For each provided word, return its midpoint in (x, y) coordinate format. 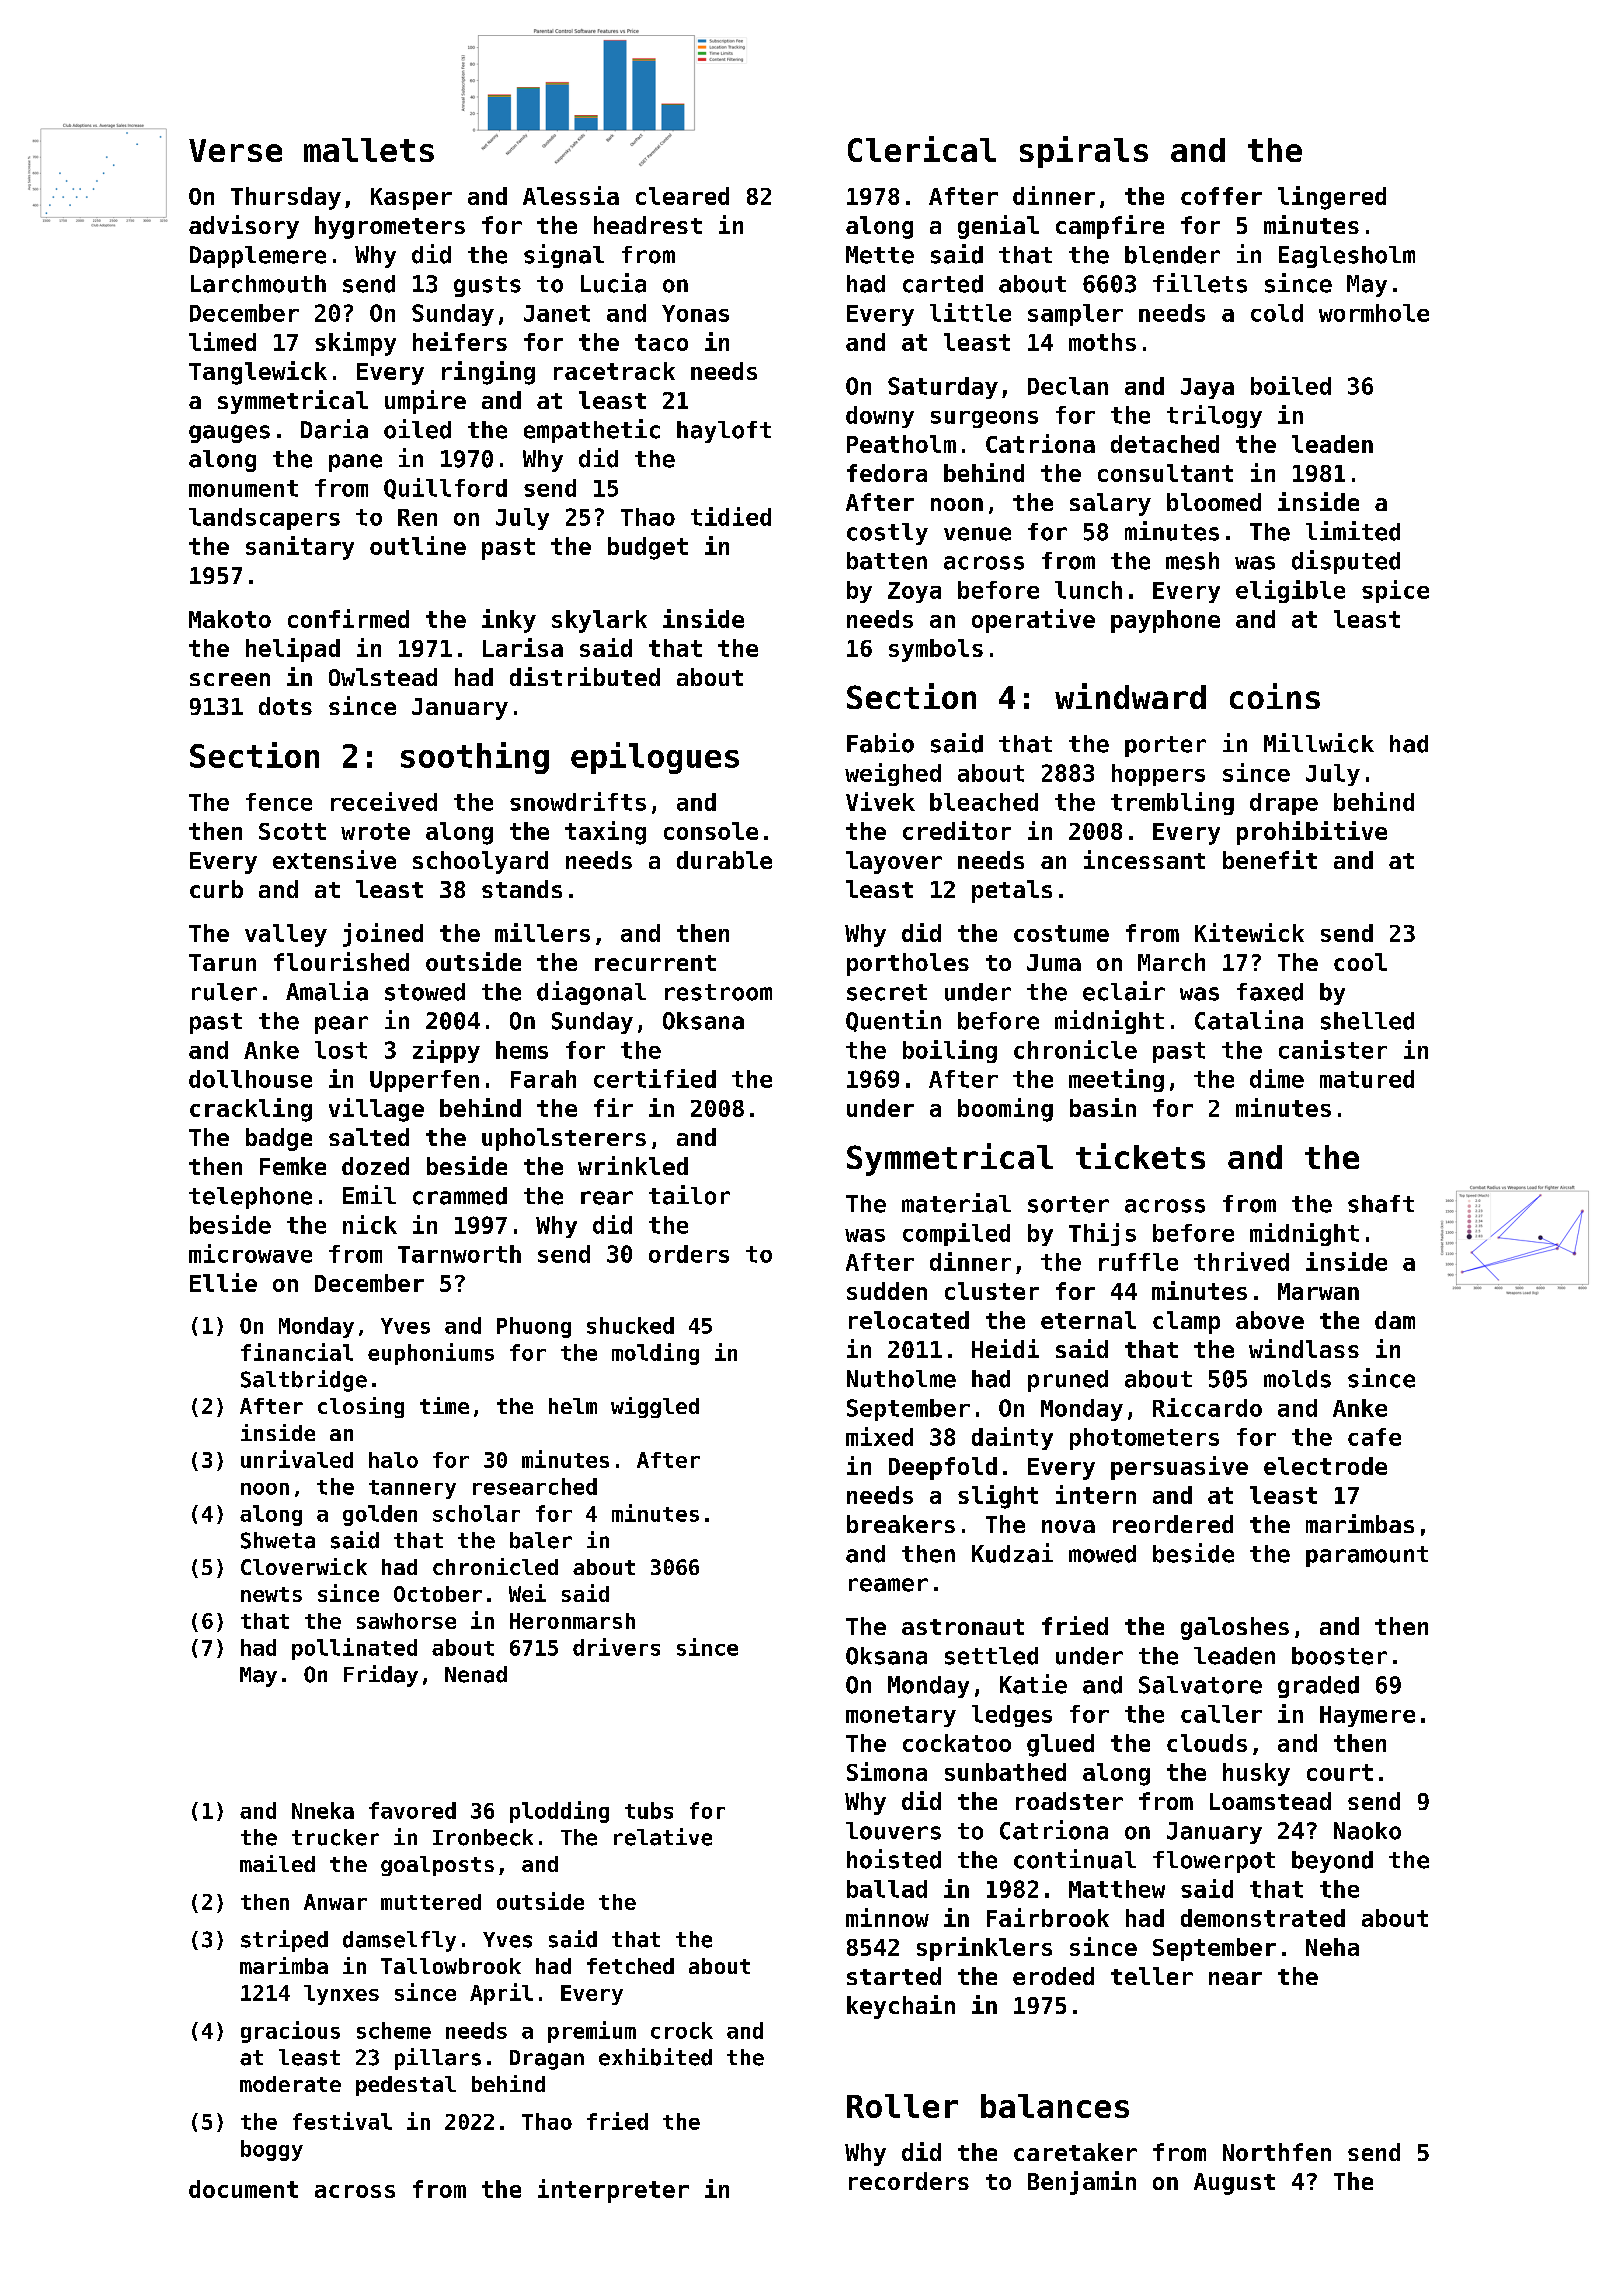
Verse (235, 150)
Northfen (1277, 2152)
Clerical (922, 149)
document (243, 2189)
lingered (1332, 198)
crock (682, 2030)
